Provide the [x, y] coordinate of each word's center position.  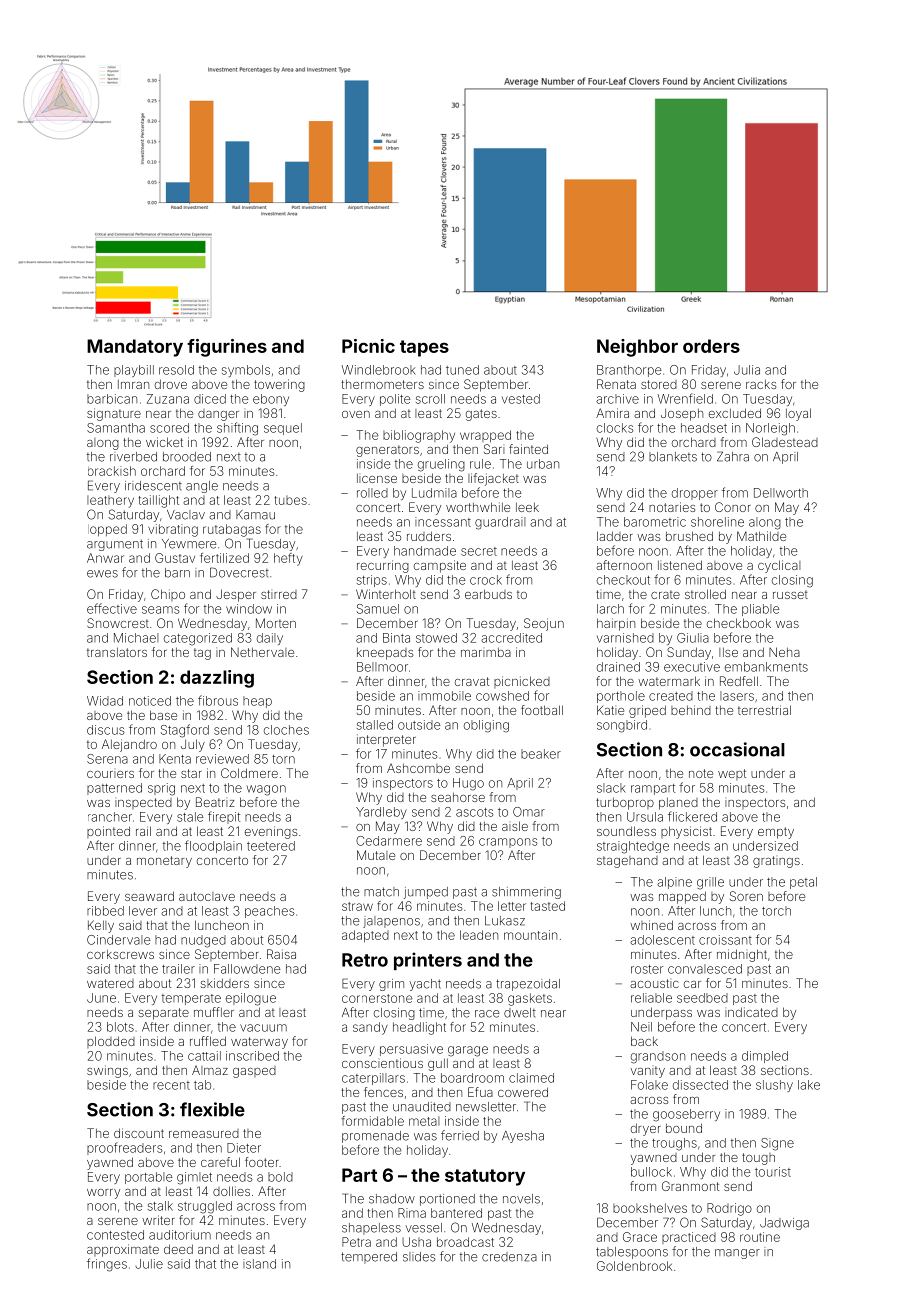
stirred [279, 594]
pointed [108, 832]
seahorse [458, 797]
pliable [761, 610]
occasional [737, 749]
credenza [509, 1257]
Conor [733, 507]
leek [527, 507]
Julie [149, 1264]
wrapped [485, 436]
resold [176, 370]
